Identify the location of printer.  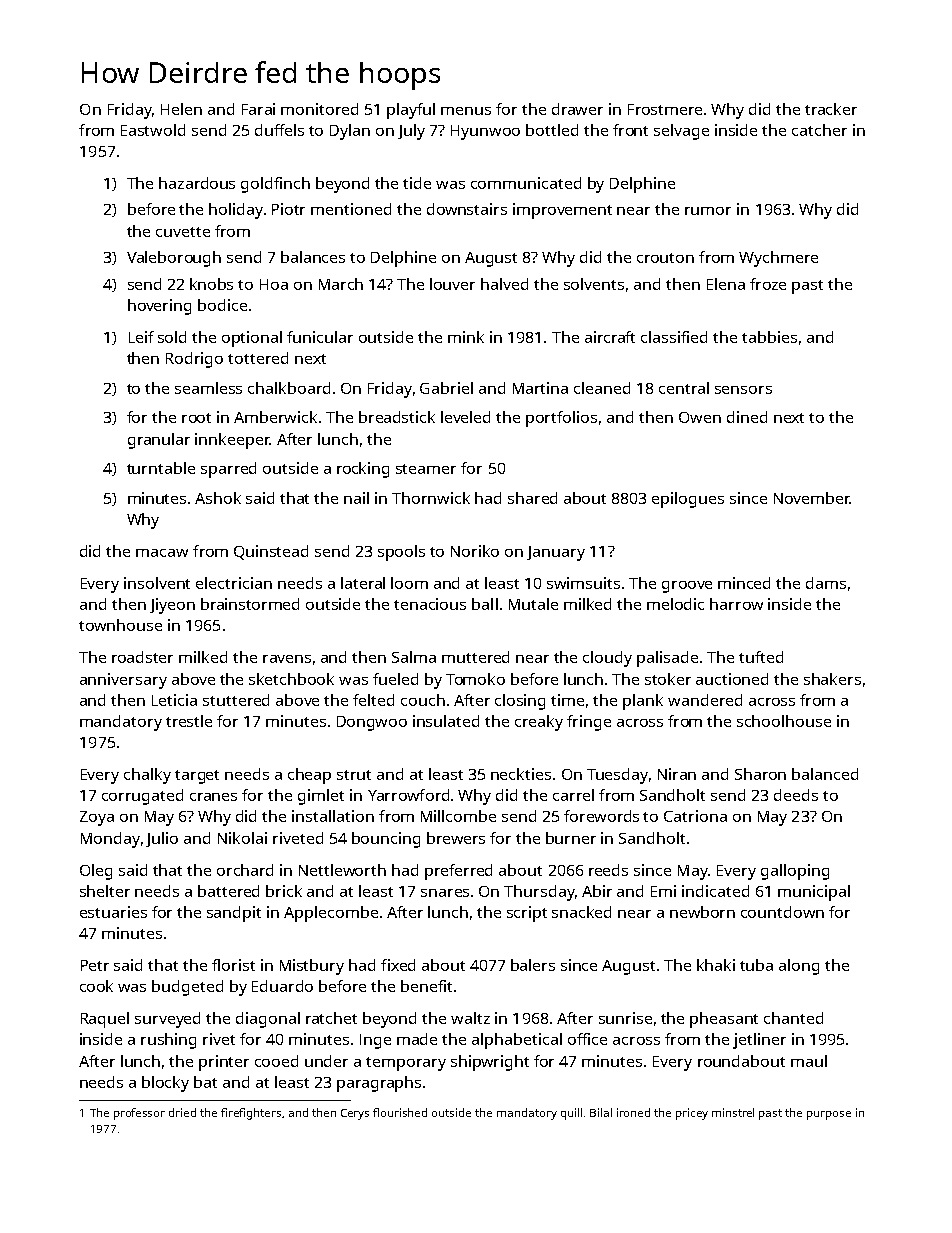
(224, 1063).
